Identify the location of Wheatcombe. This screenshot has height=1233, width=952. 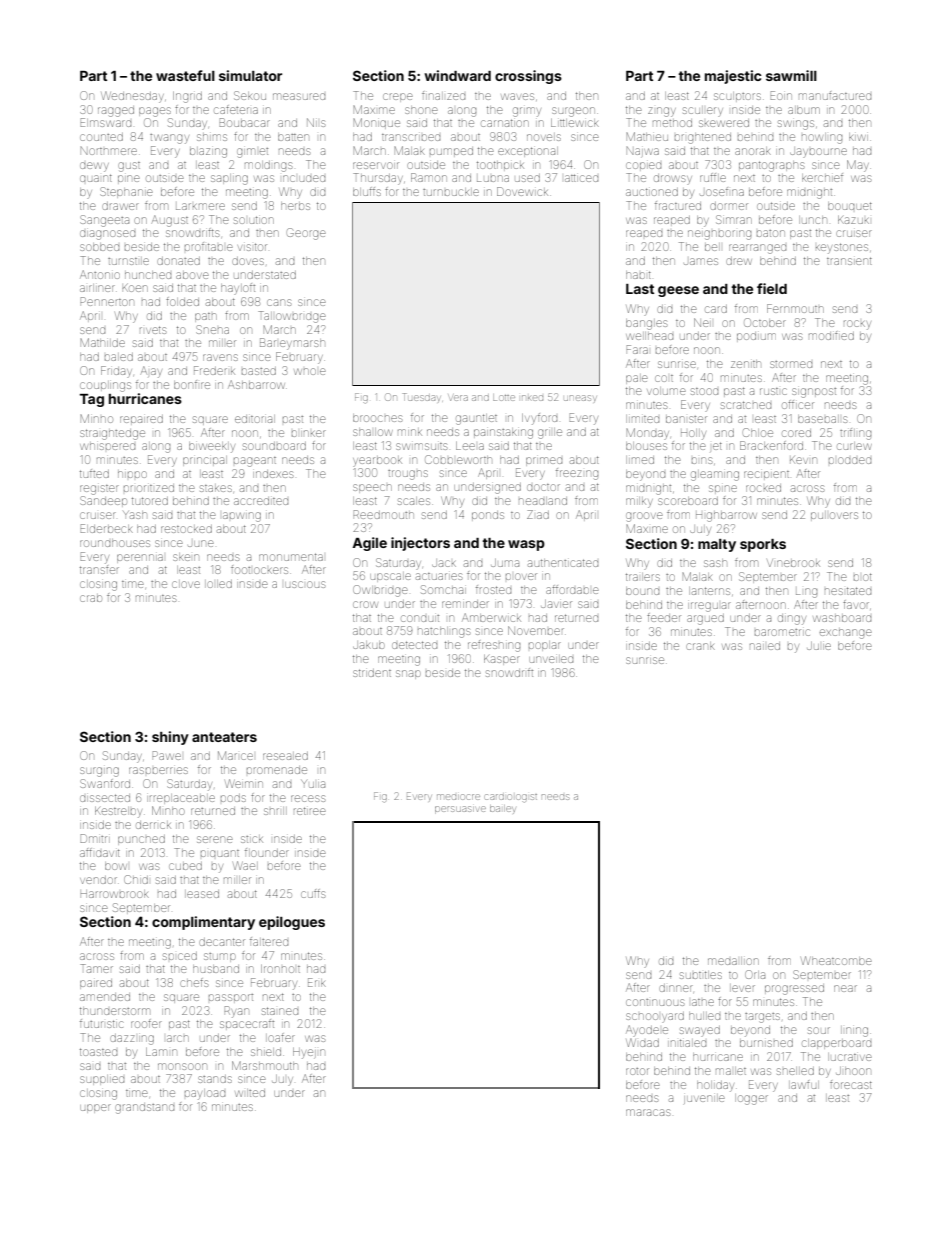
(836, 960).
